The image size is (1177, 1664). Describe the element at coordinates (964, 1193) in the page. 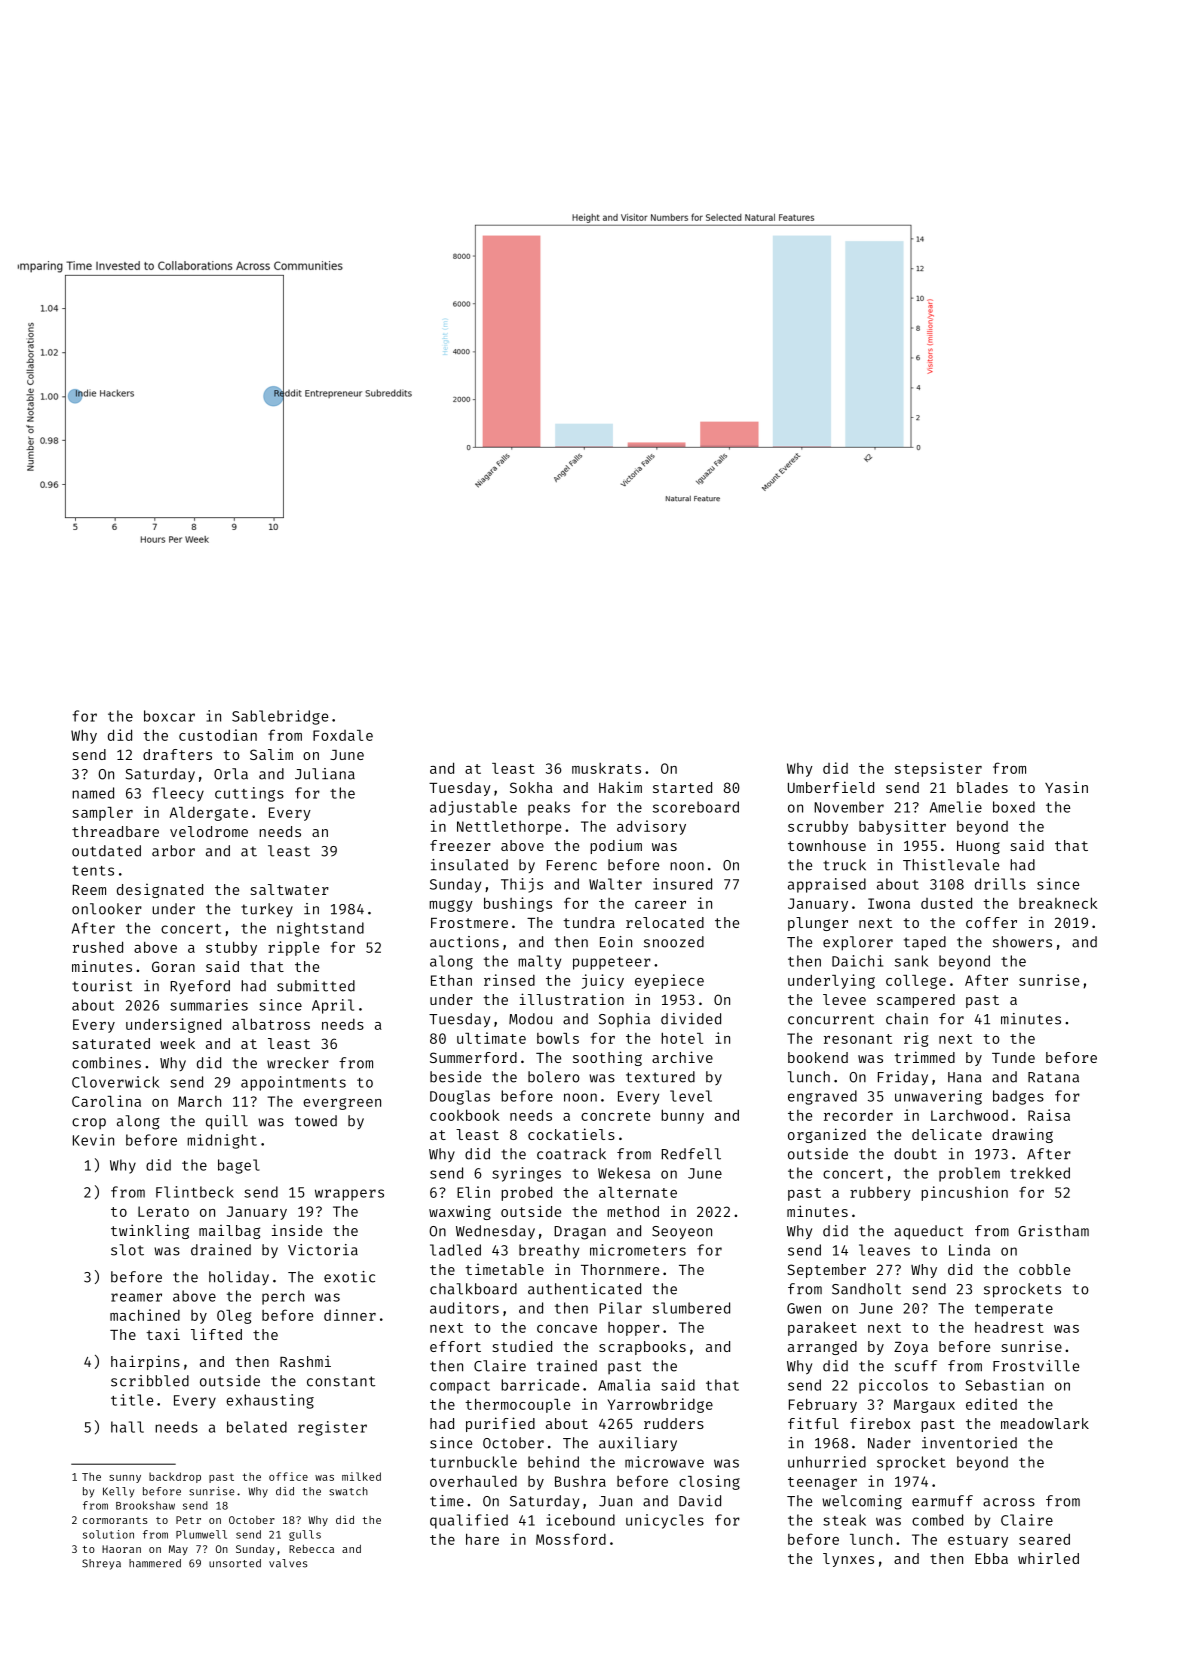

I see `pincushion` at that location.
